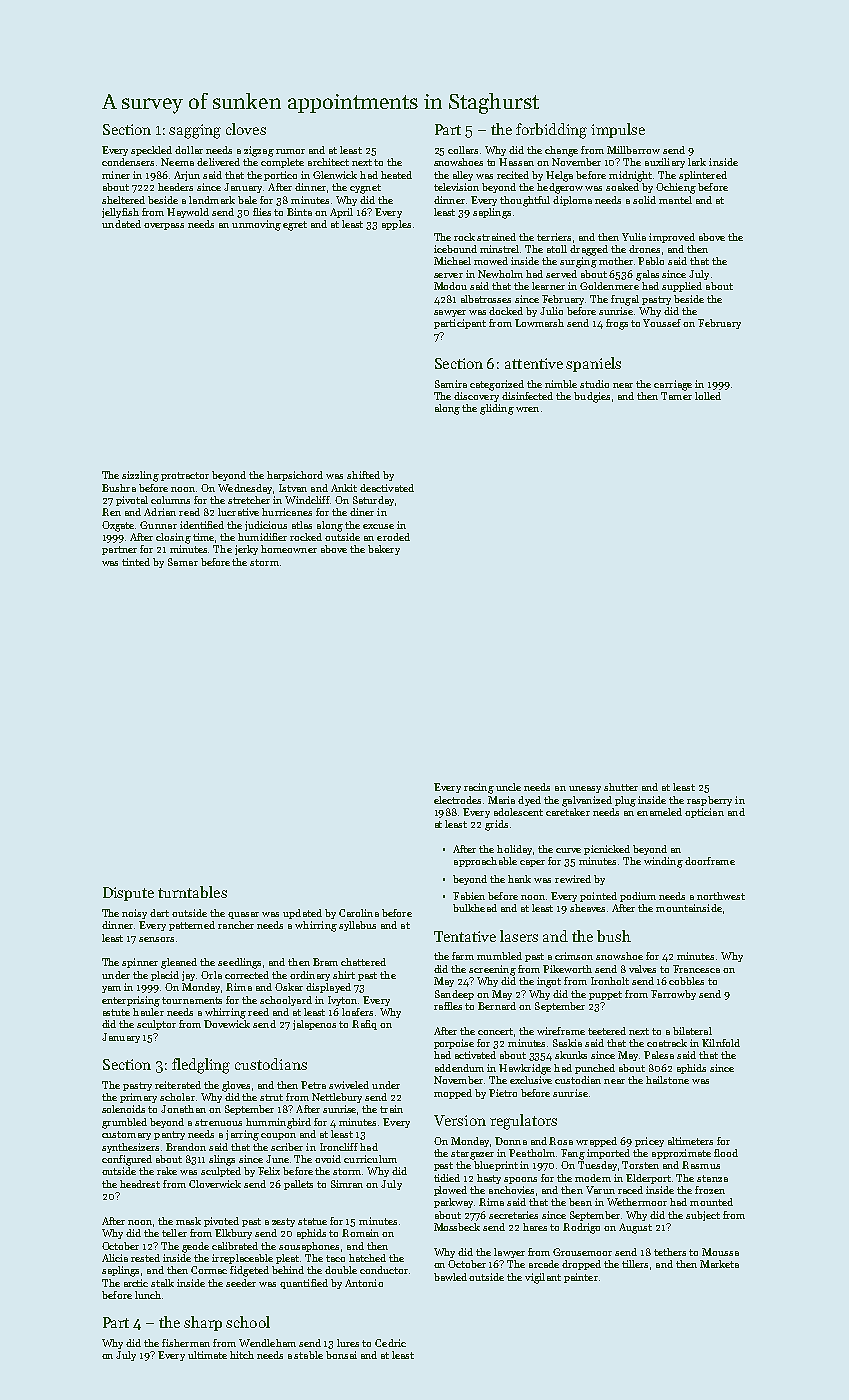 The image size is (849, 1400). I want to click on tinted, so click(136, 562).
